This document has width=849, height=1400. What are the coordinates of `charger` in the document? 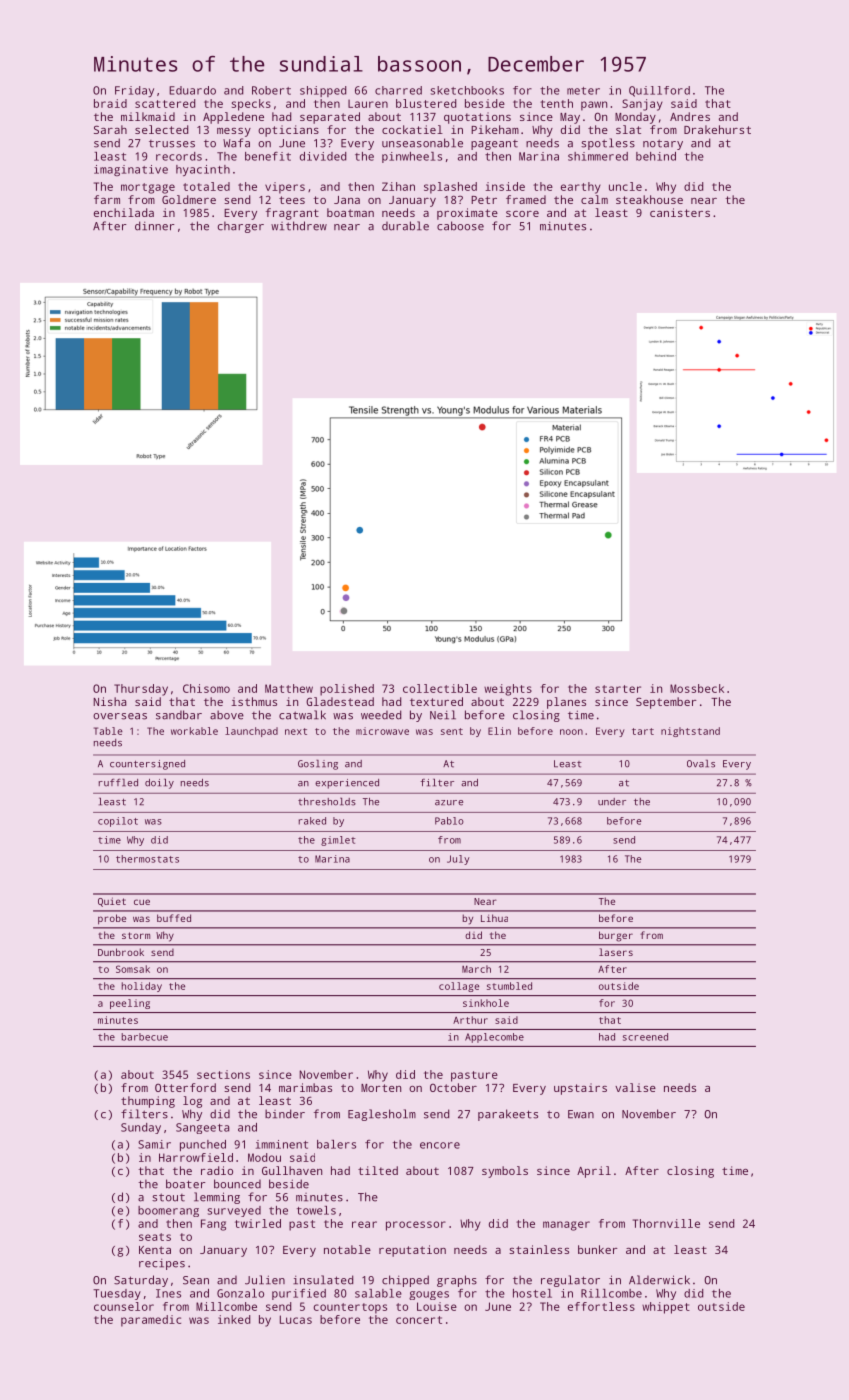 It's located at (241, 227).
